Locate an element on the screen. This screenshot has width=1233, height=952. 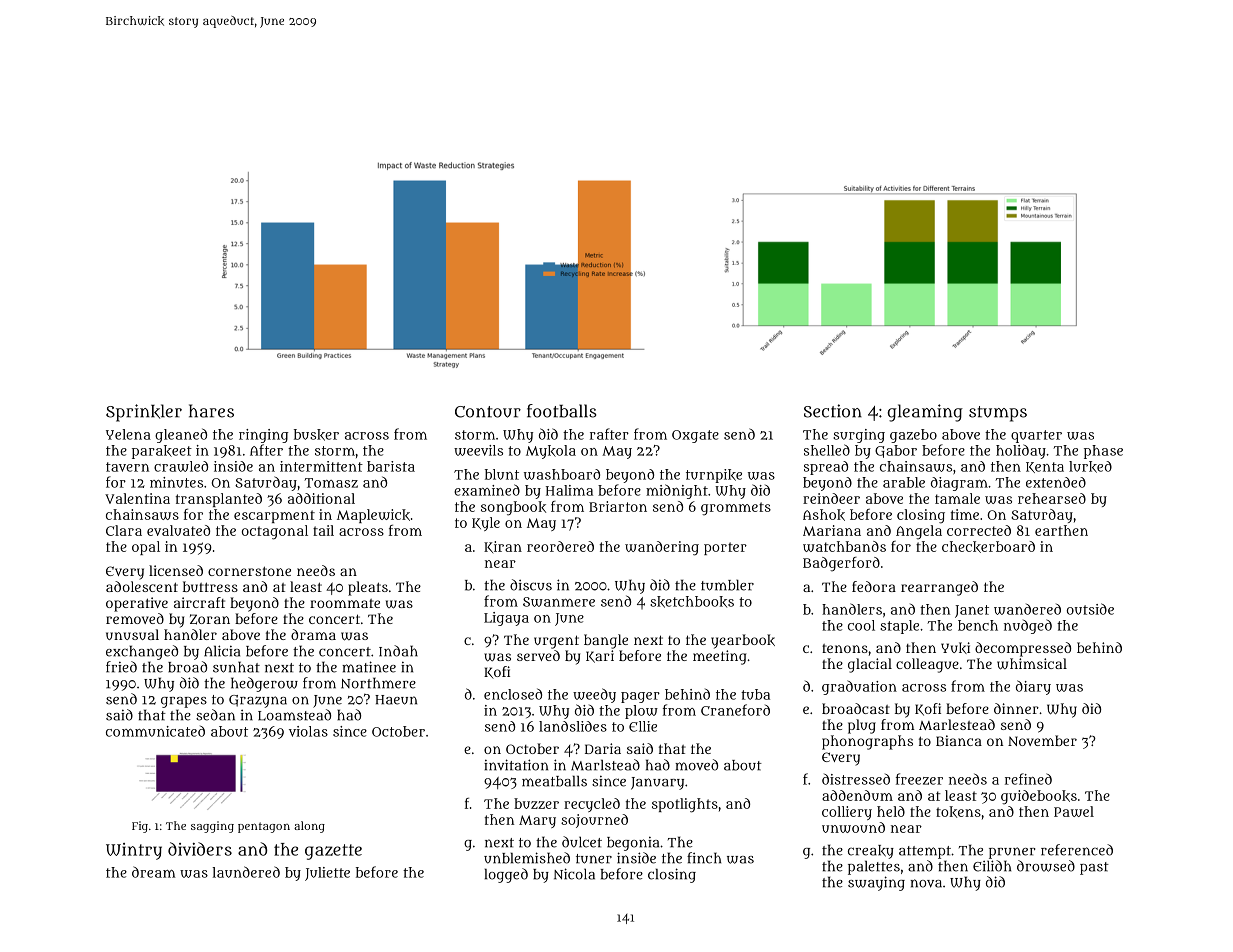
Contour is located at coordinates (488, 412).
